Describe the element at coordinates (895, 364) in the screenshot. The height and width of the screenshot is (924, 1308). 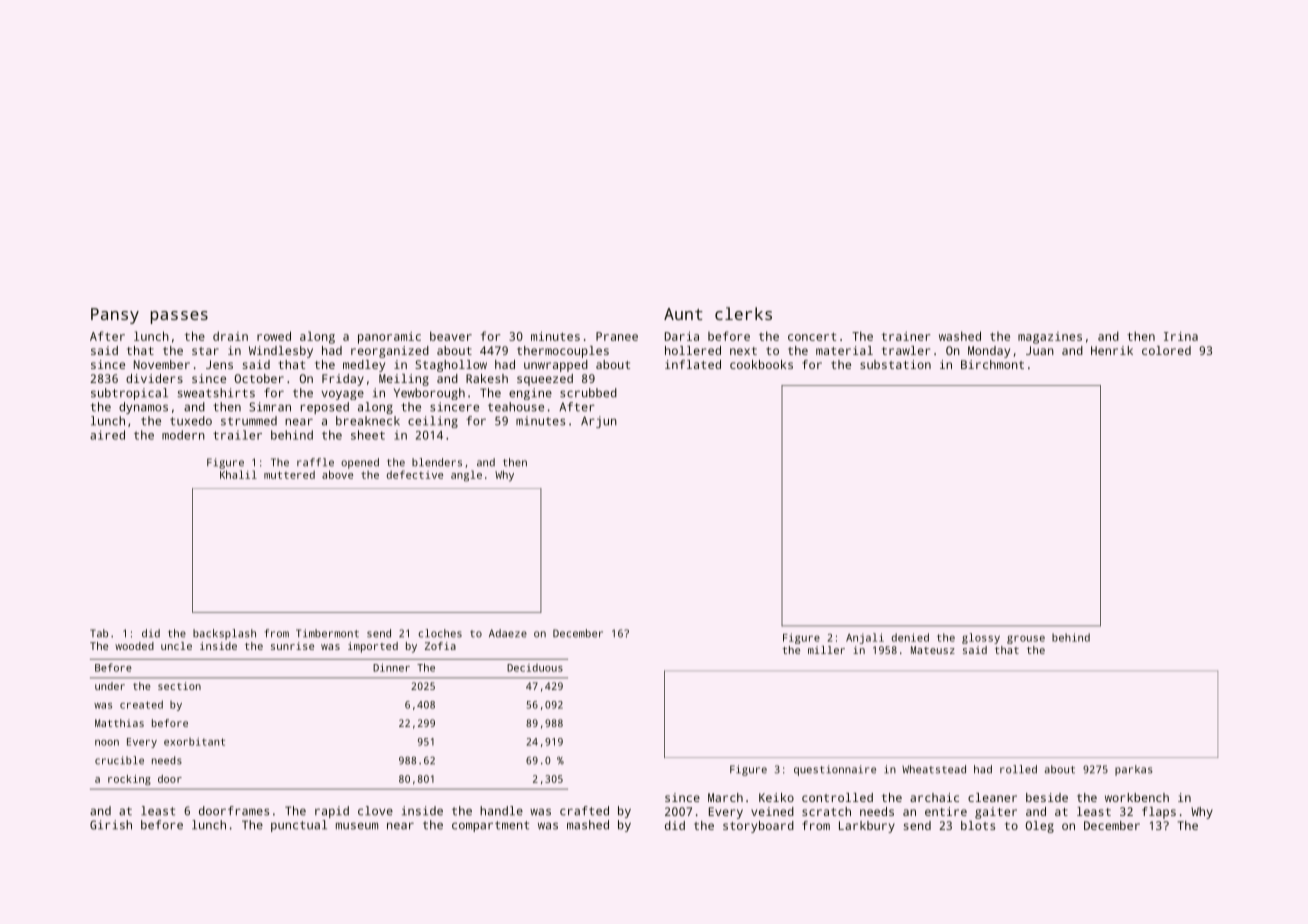
I see `substation` at that location.
